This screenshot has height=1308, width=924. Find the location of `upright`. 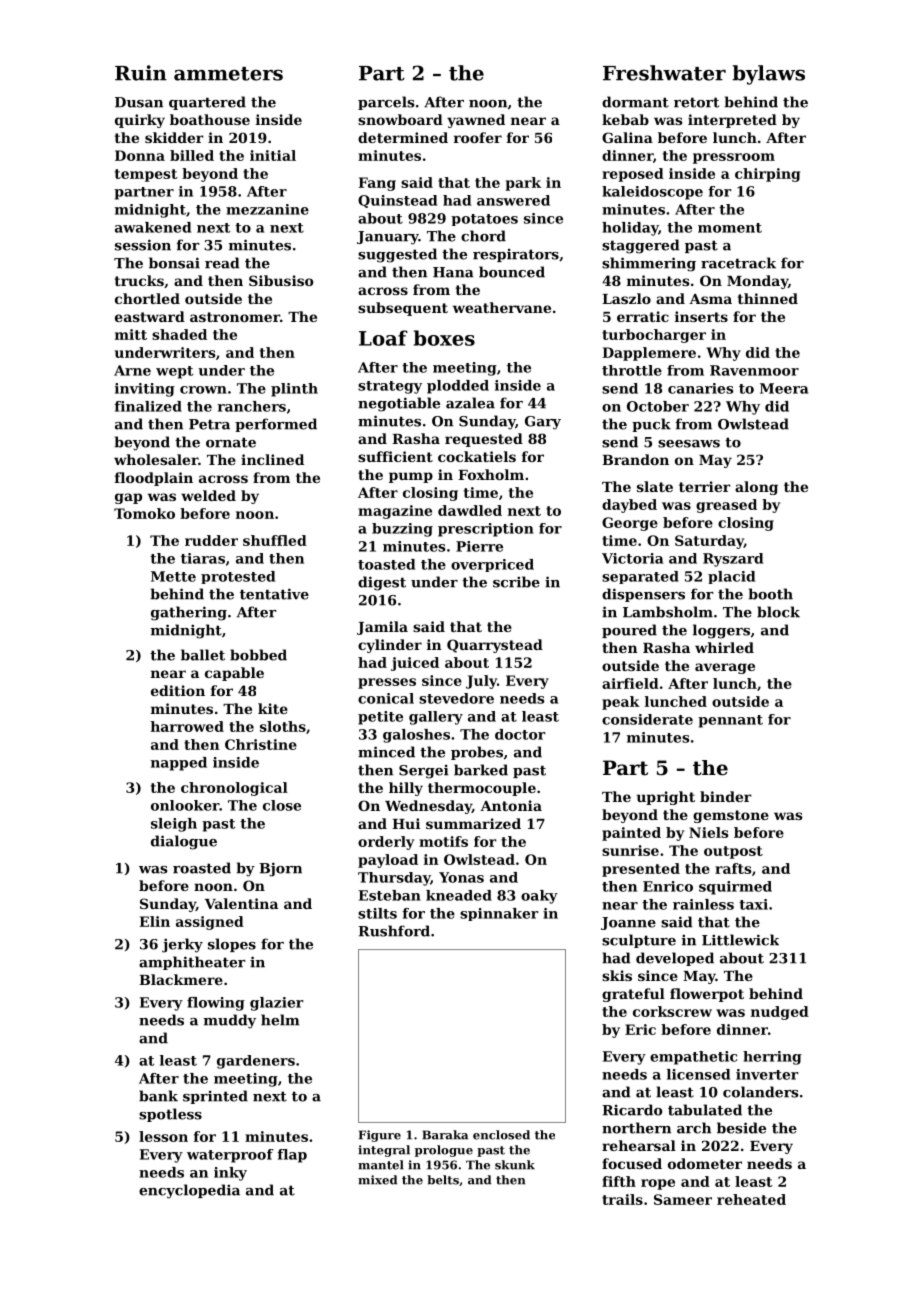

upright is located at coordinates (666, 798).
